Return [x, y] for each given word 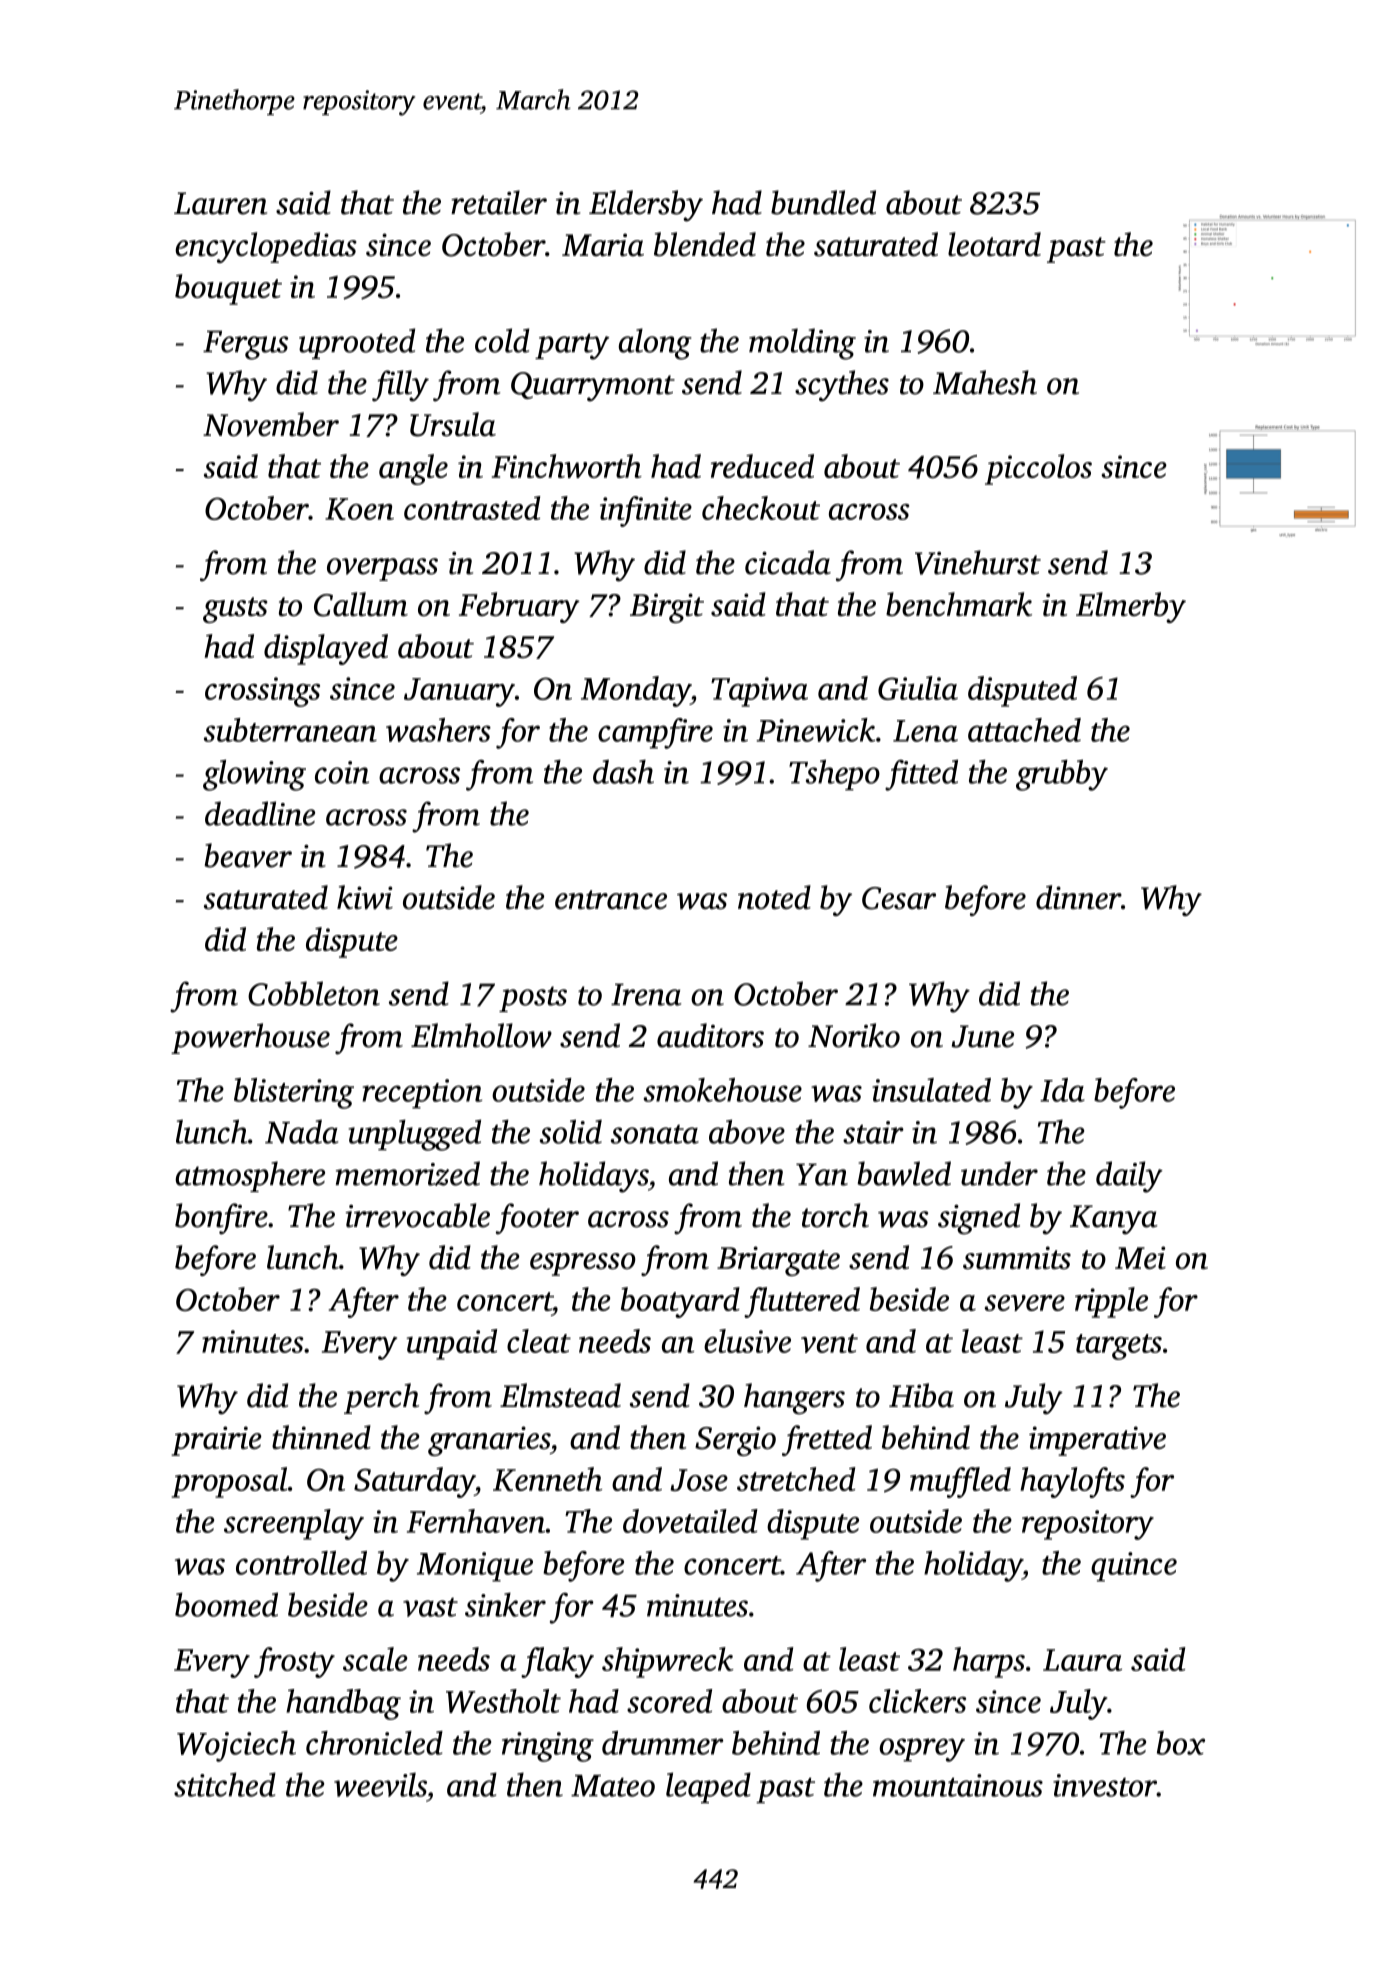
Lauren [220, 203]
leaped [708, 1787]
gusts [235, 610]
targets [1119, 1347]
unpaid [451, 1344]
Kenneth [547, 1479]
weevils [380, 1784]
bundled [823, 202]
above [747, 1131]
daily [1129, 1177]
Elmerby [1131, 607]
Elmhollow [481, 1035]
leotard [994, 244]
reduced [762, 466]
